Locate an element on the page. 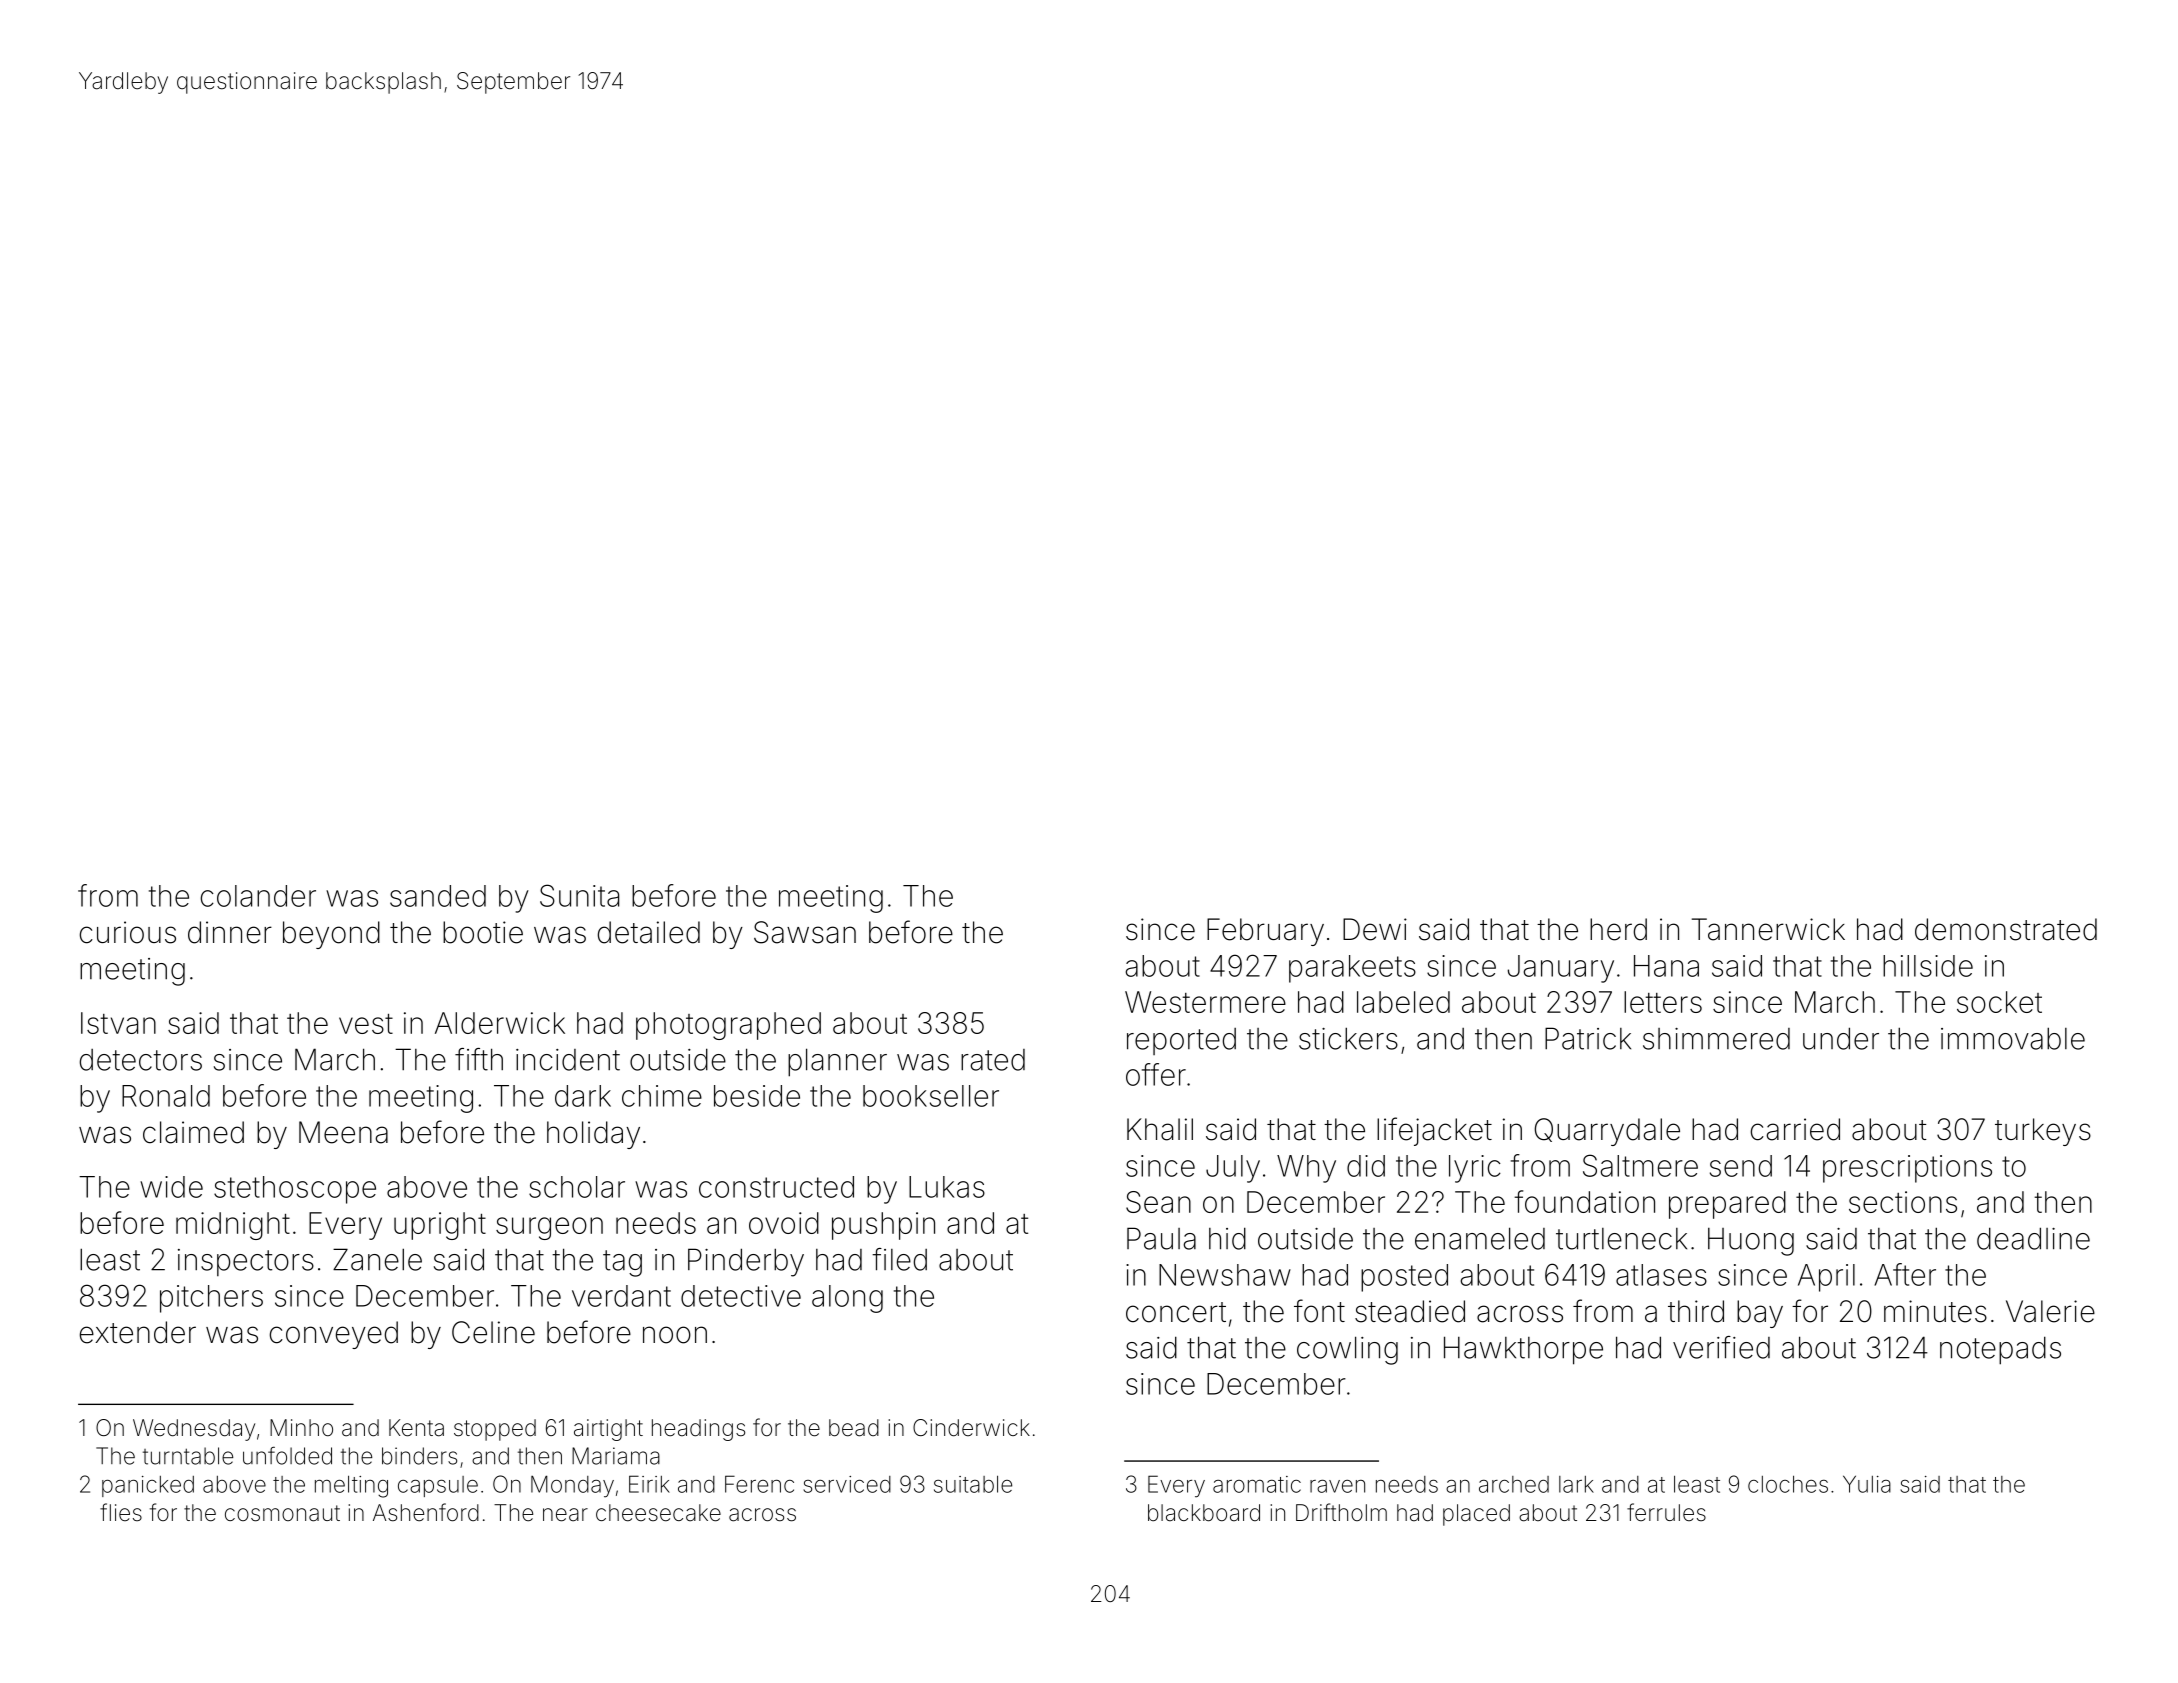 Image resolution: width=2178 pixels, height=1683 pixels. pitchers is located at coordinates (211, 1299).
